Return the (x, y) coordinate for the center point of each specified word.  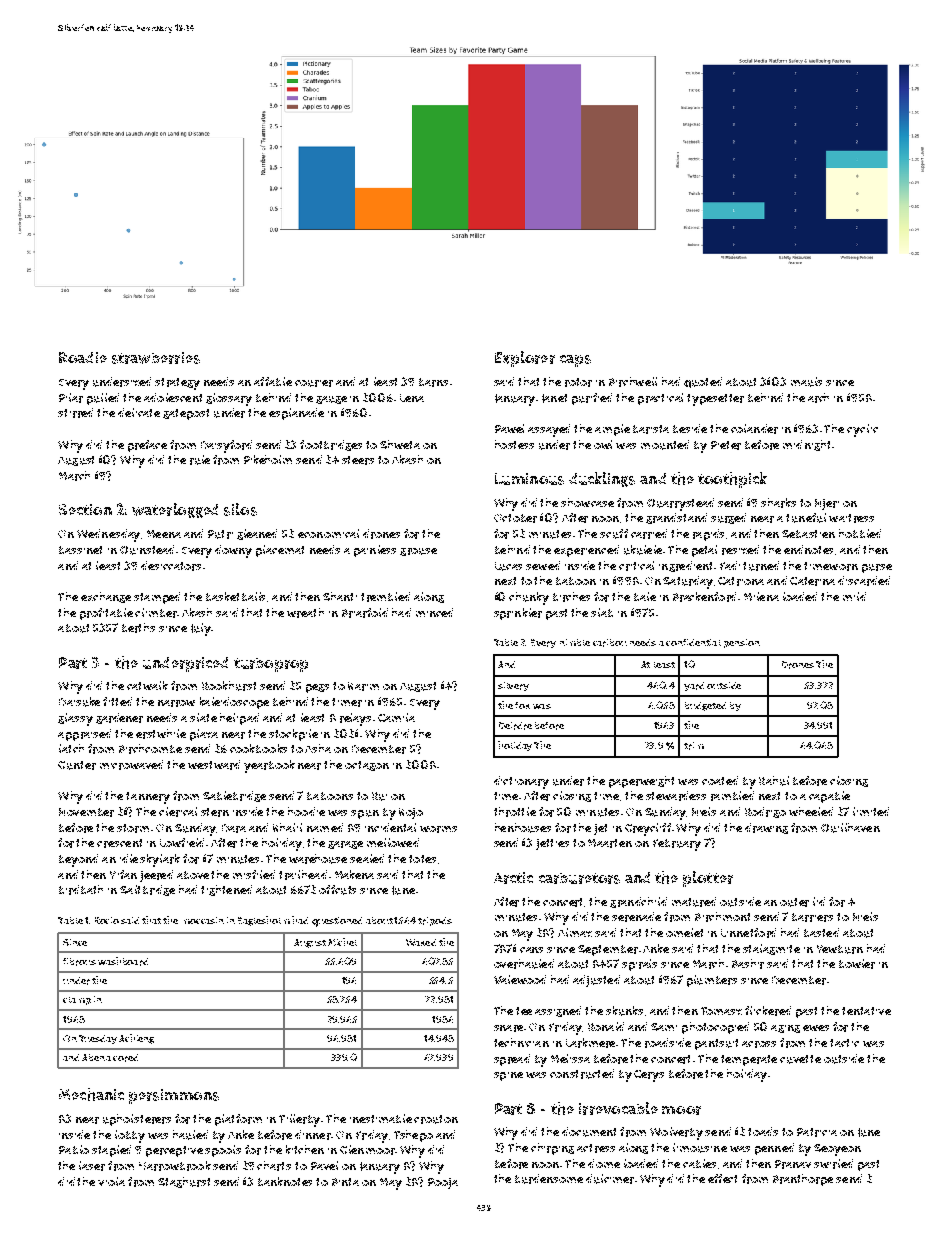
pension (742, 643)
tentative (866, 1011)
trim (694, 746)
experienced (586, 551)
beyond (78, 860)
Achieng (136, 1039)
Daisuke (79, 702)
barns (433, 382)
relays (355, 719)
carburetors (579, 878)
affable (273, 381)
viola (111, 1181)
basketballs (235, 596)
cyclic (862, 430)
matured (694, 902)
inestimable (381, 1118)
